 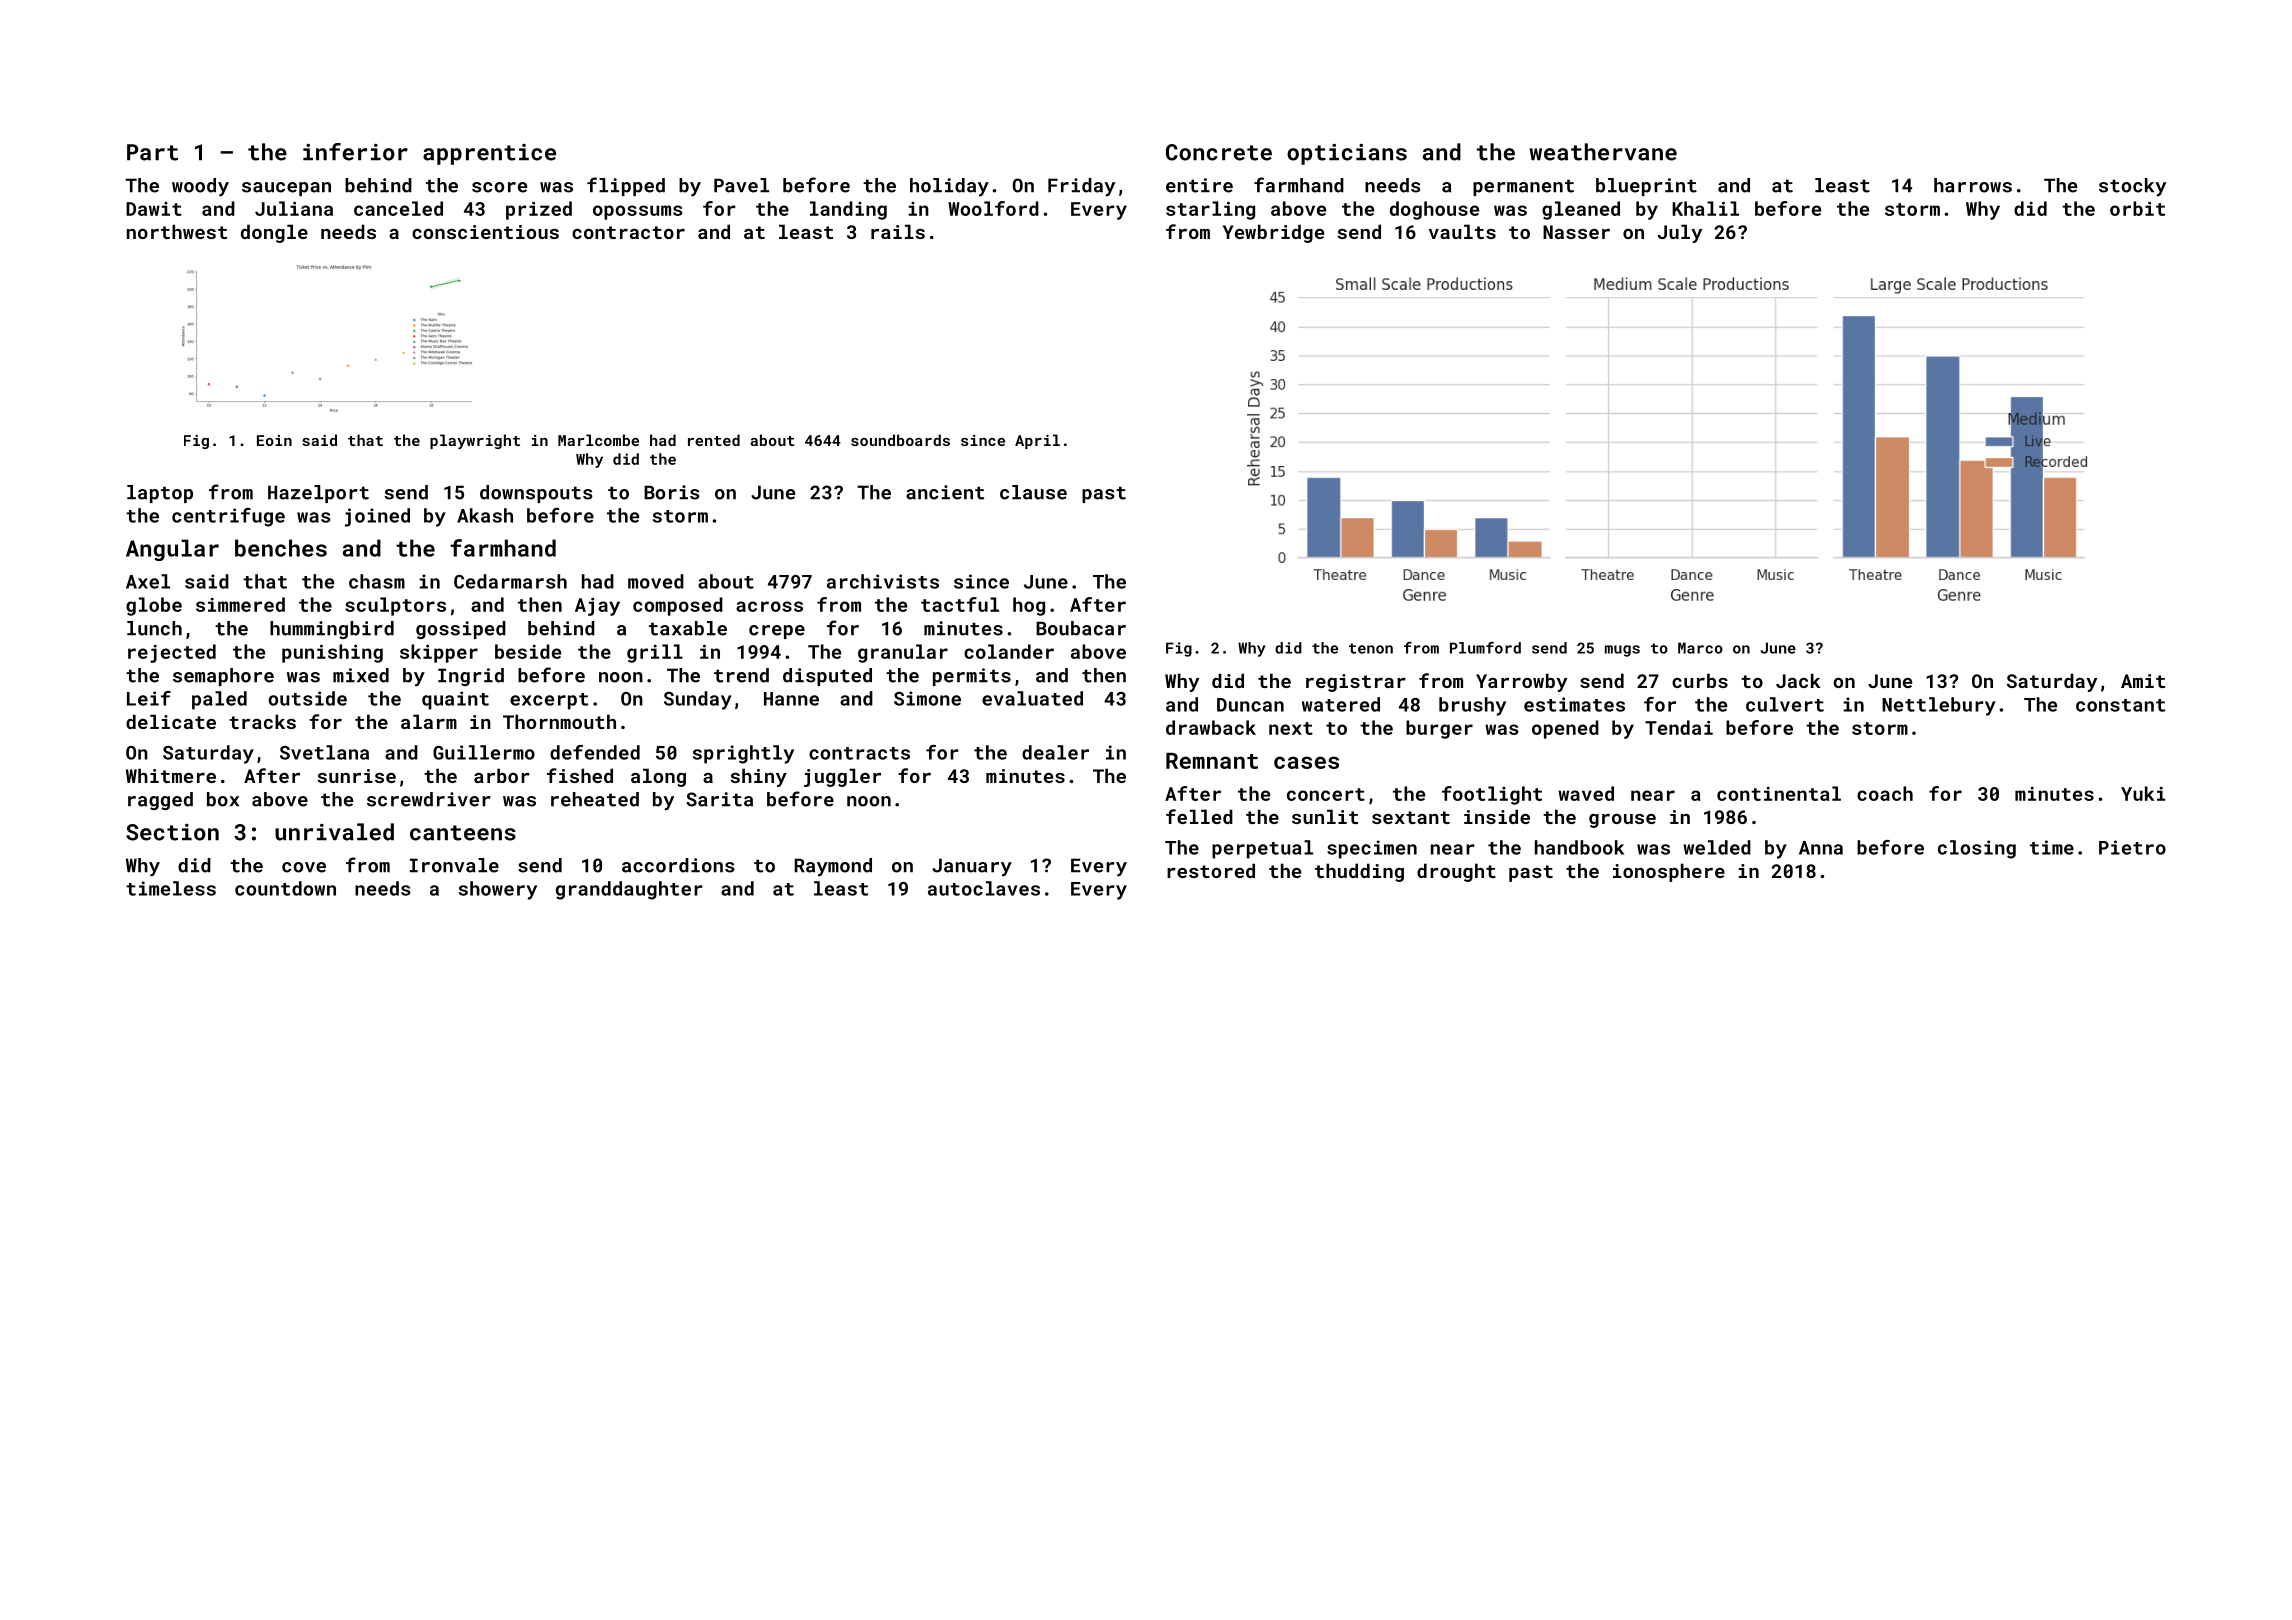 I want to click on Section, so click(x=172, y=832).
